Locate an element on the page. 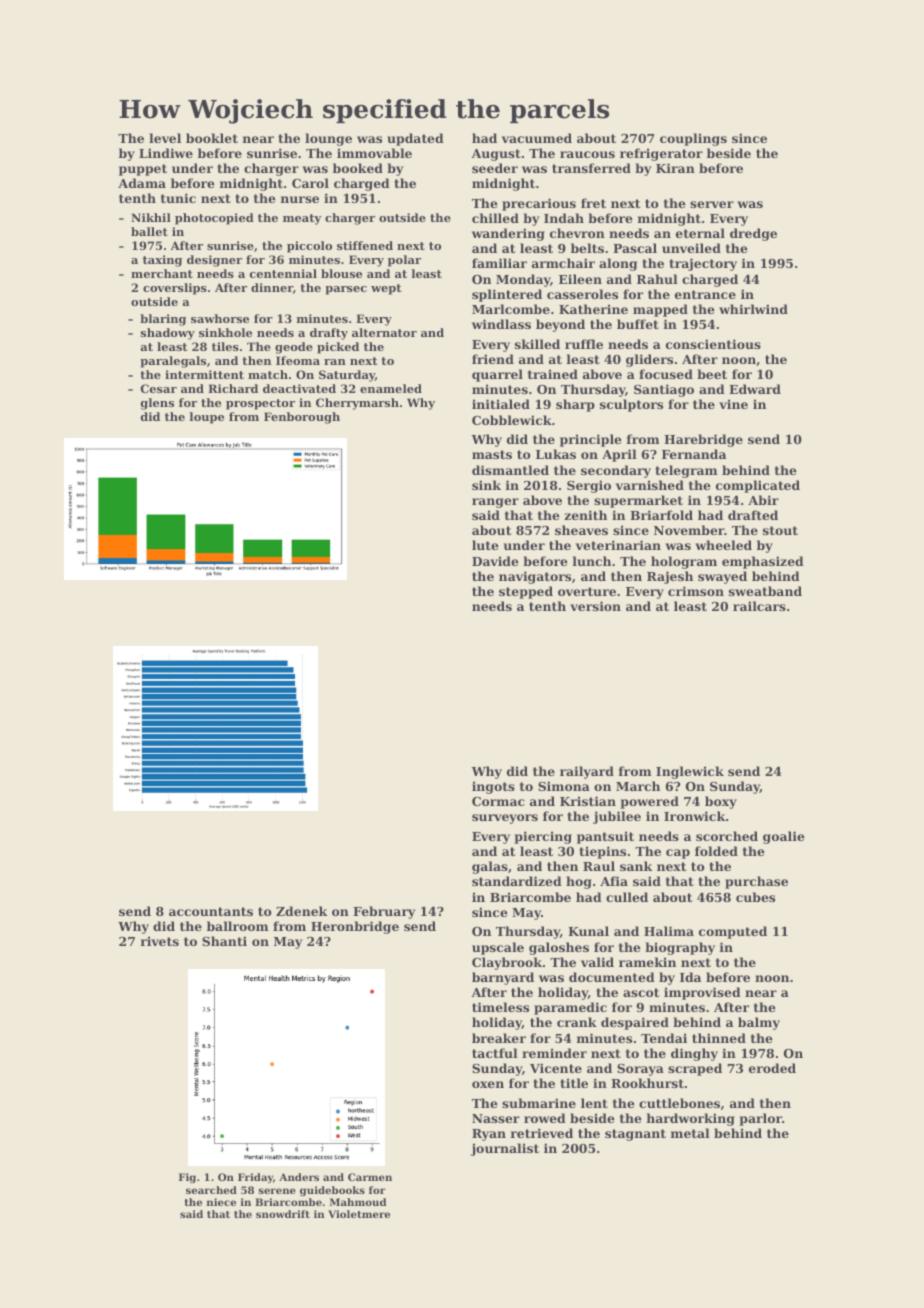 Image resolution: width=924 pixels, height=1308 pixels. whirlwind is located at coordinates (753, 309).
